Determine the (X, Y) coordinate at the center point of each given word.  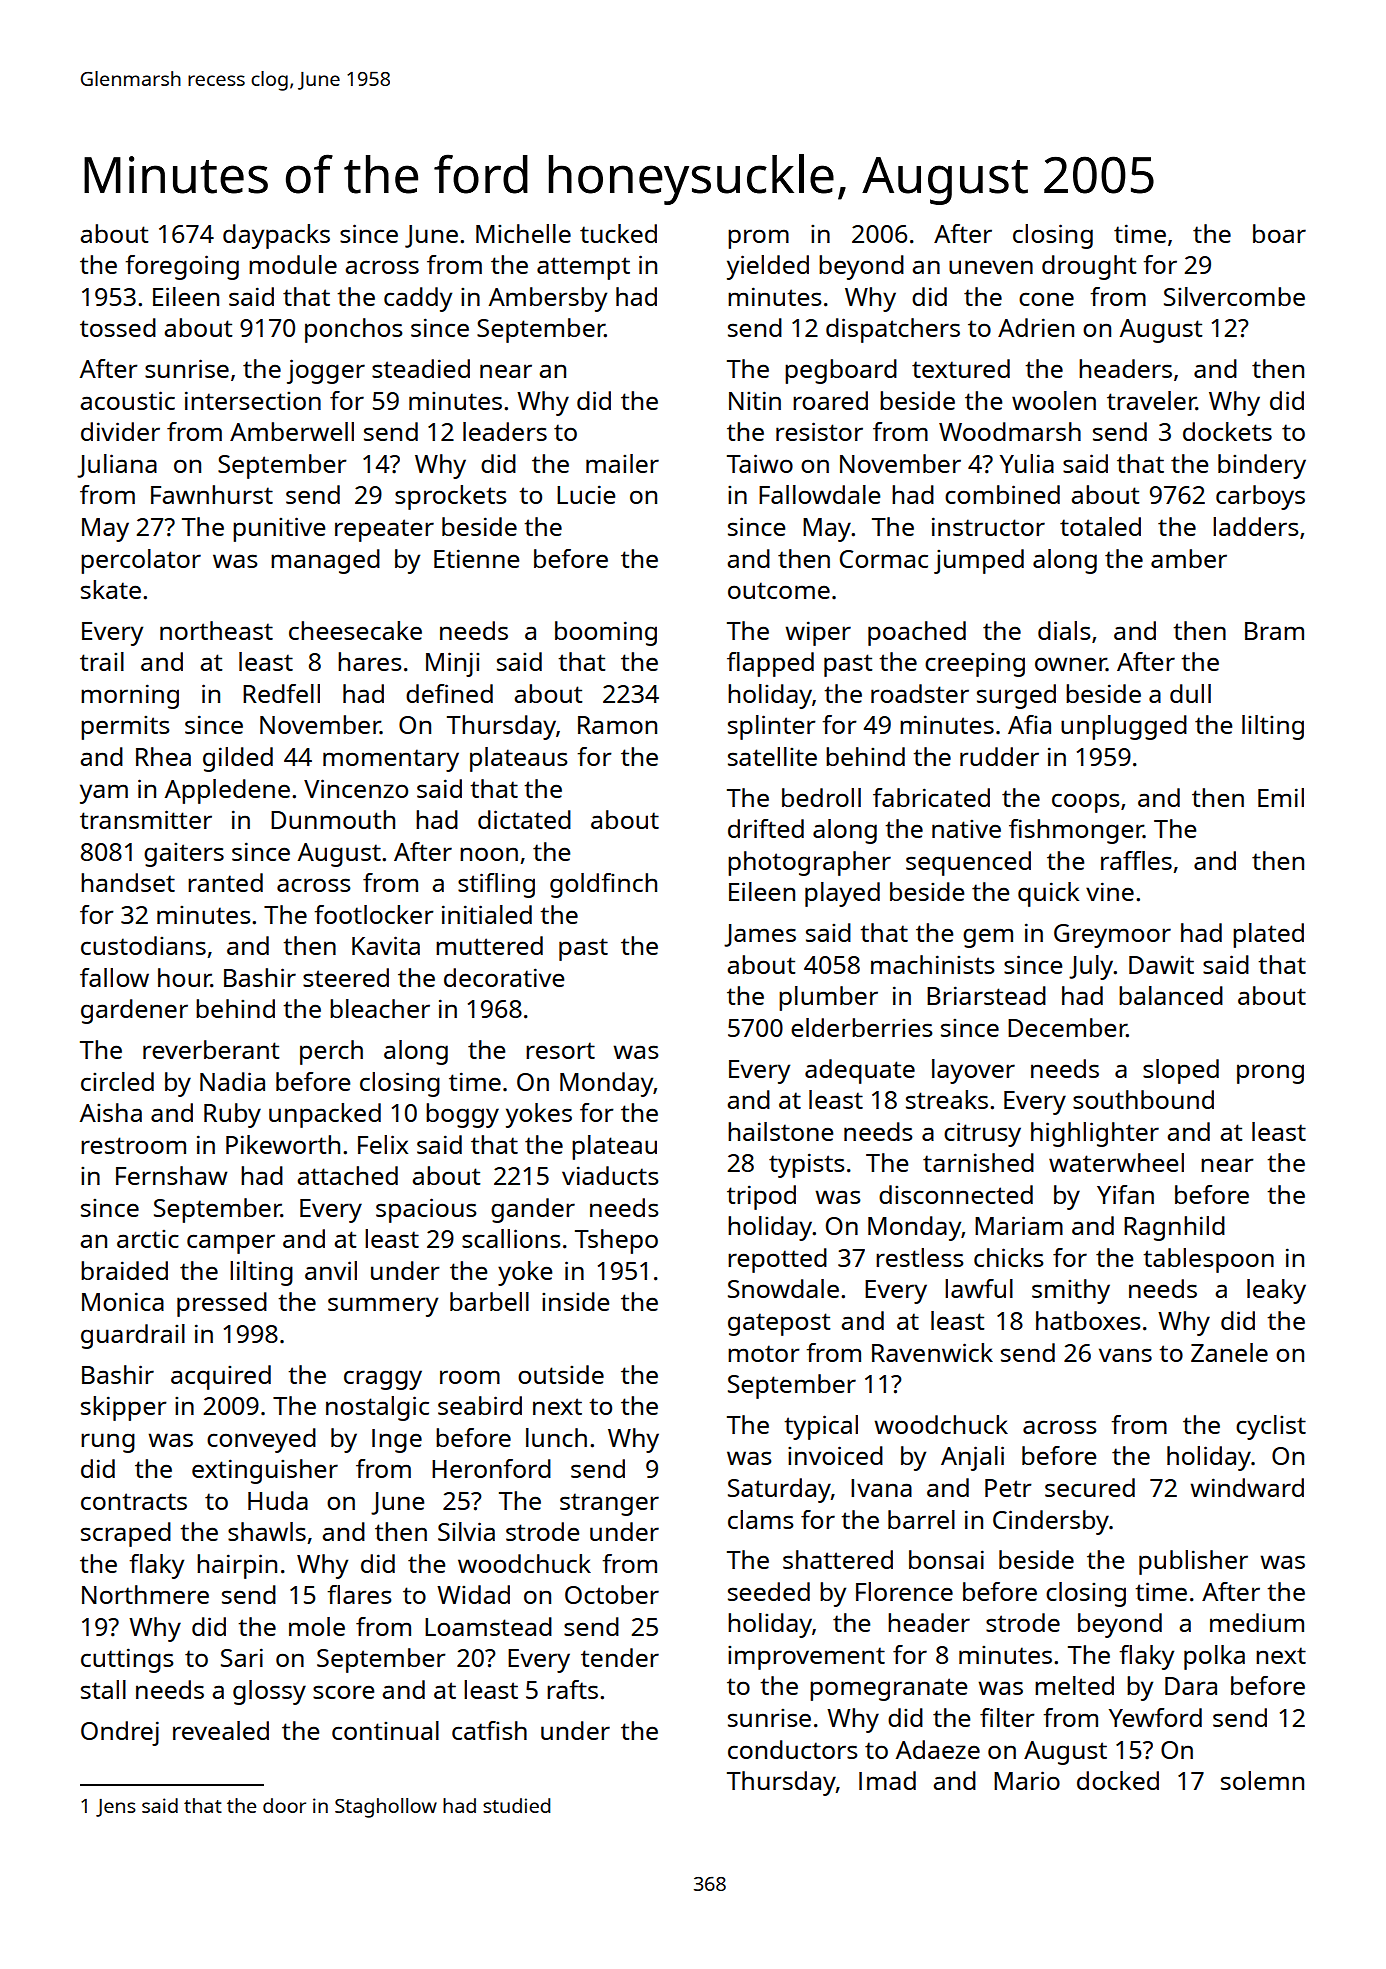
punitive (279, 529)
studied (516, 1805)
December (1067, 1027)
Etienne (476, 558)
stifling (496, 885)
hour (184, 977)
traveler (1151, 400)
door (284, 1805)
